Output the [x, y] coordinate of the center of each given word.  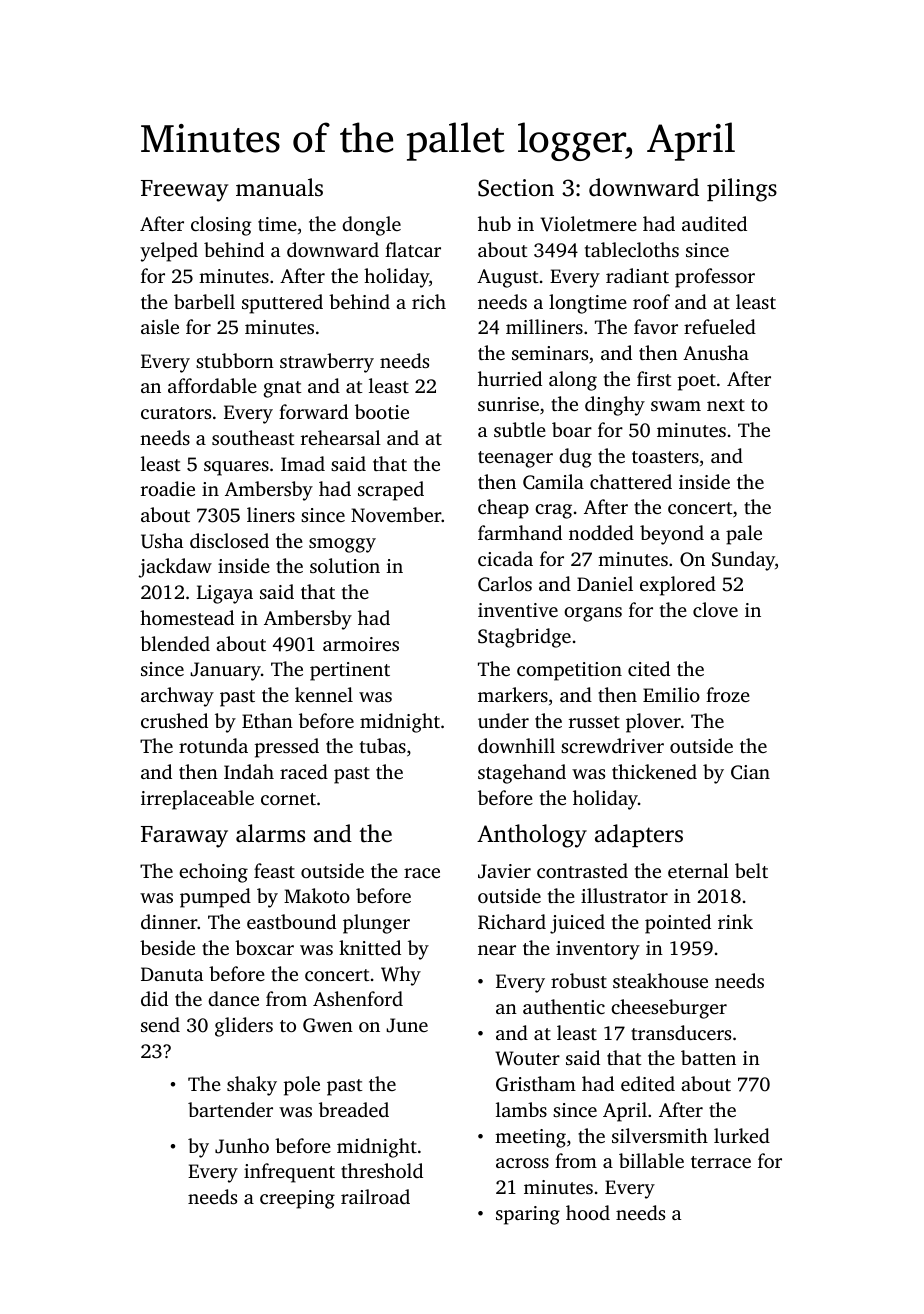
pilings [742, 190]
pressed [287, 748]
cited [649, 668]
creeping [297, 1199]
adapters [639, 835]
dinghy [615, 406]
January [225, 671]
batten [708, 1057]
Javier [504, 871]
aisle [160, 326]
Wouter [527, 1058]
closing [221, 226]
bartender [230, 1109]
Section [516, 188]
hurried [510, 378]
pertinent [350, 671]
